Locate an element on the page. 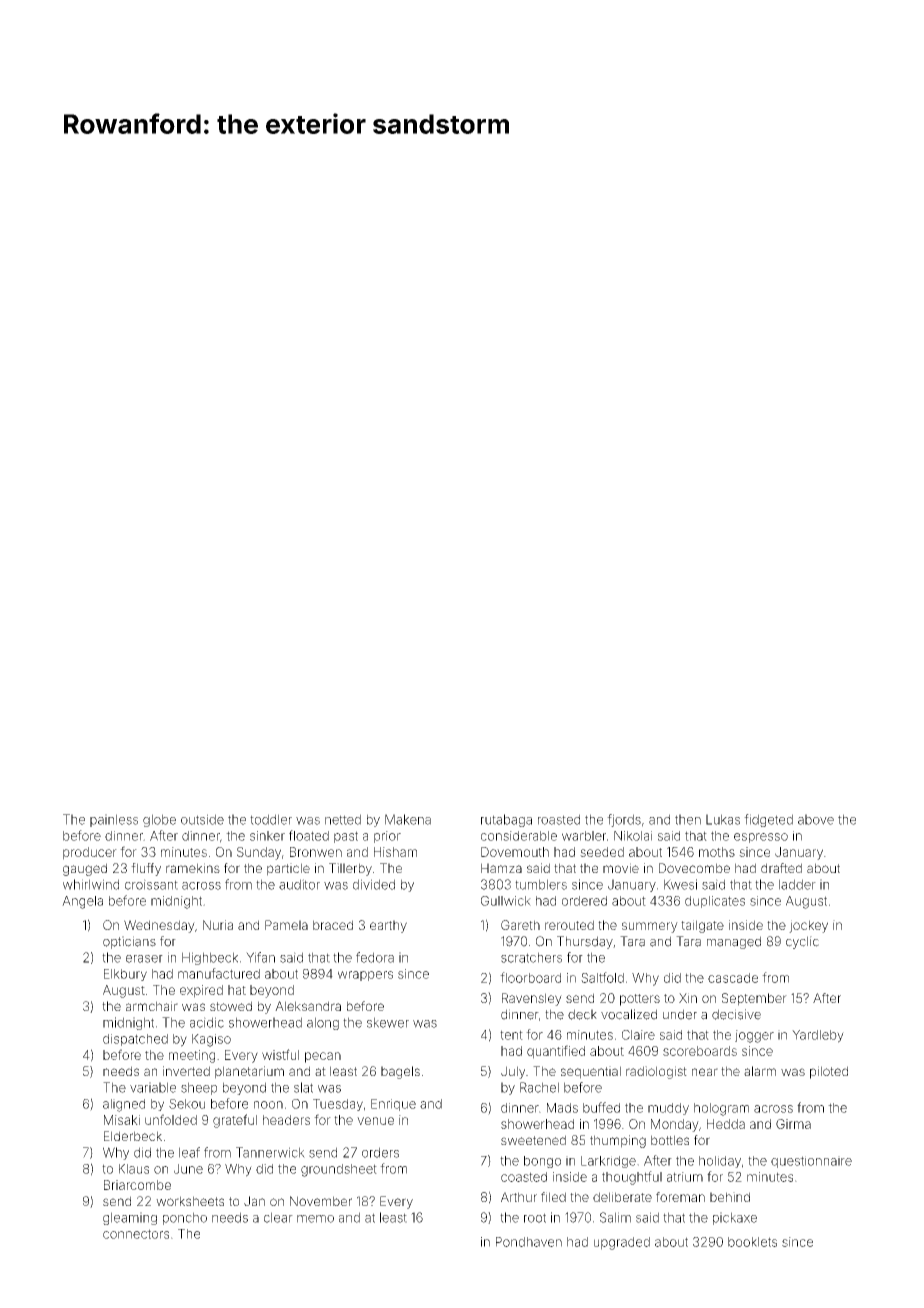 This page has height=1308, width=924. painless is located at coordinates (114, 820).
